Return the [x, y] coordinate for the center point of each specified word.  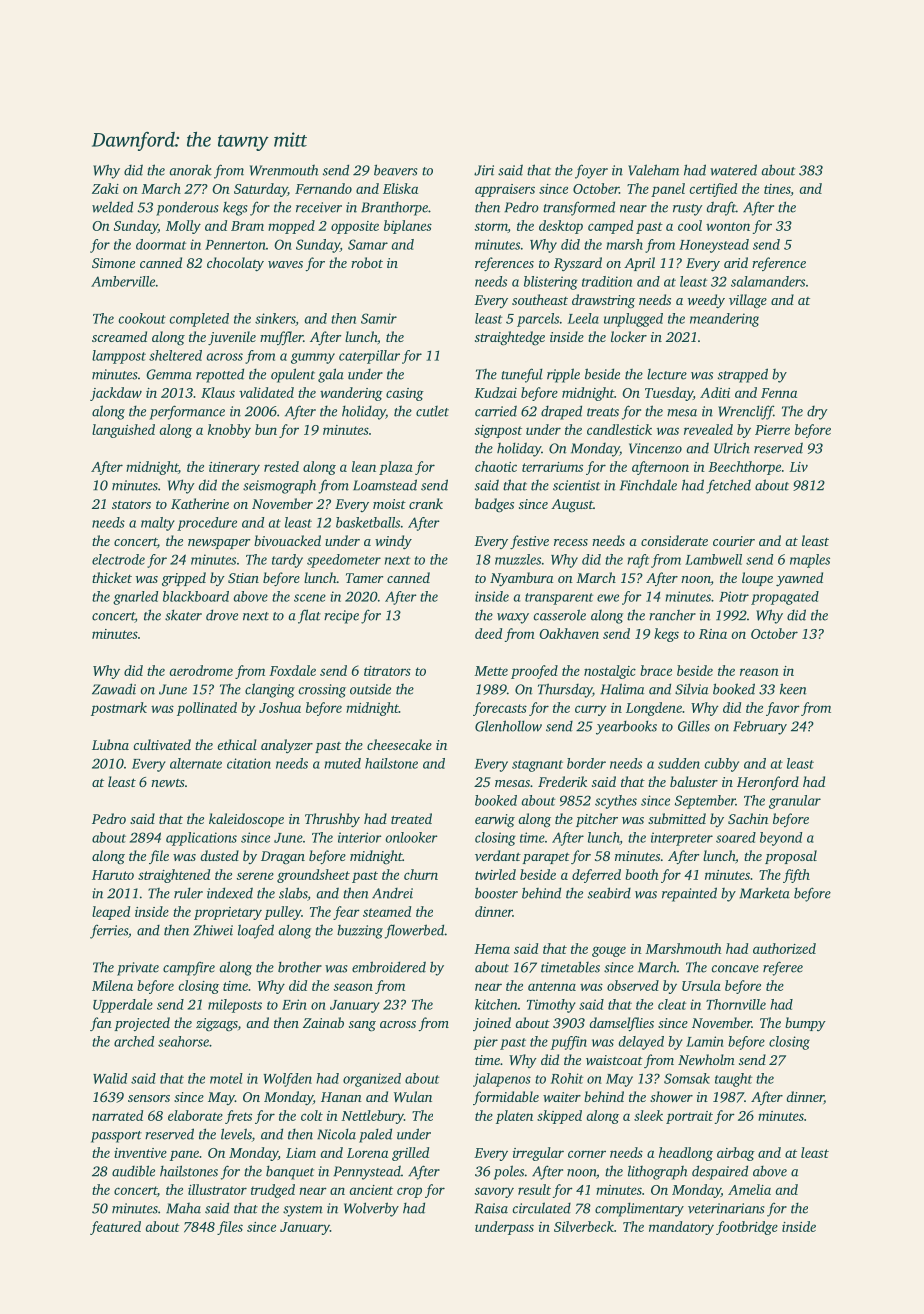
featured [115, 1228]
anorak [191, 170]
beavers [396, 170]
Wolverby [371, 1209]
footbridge [747, 1228]
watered [733, 170]
